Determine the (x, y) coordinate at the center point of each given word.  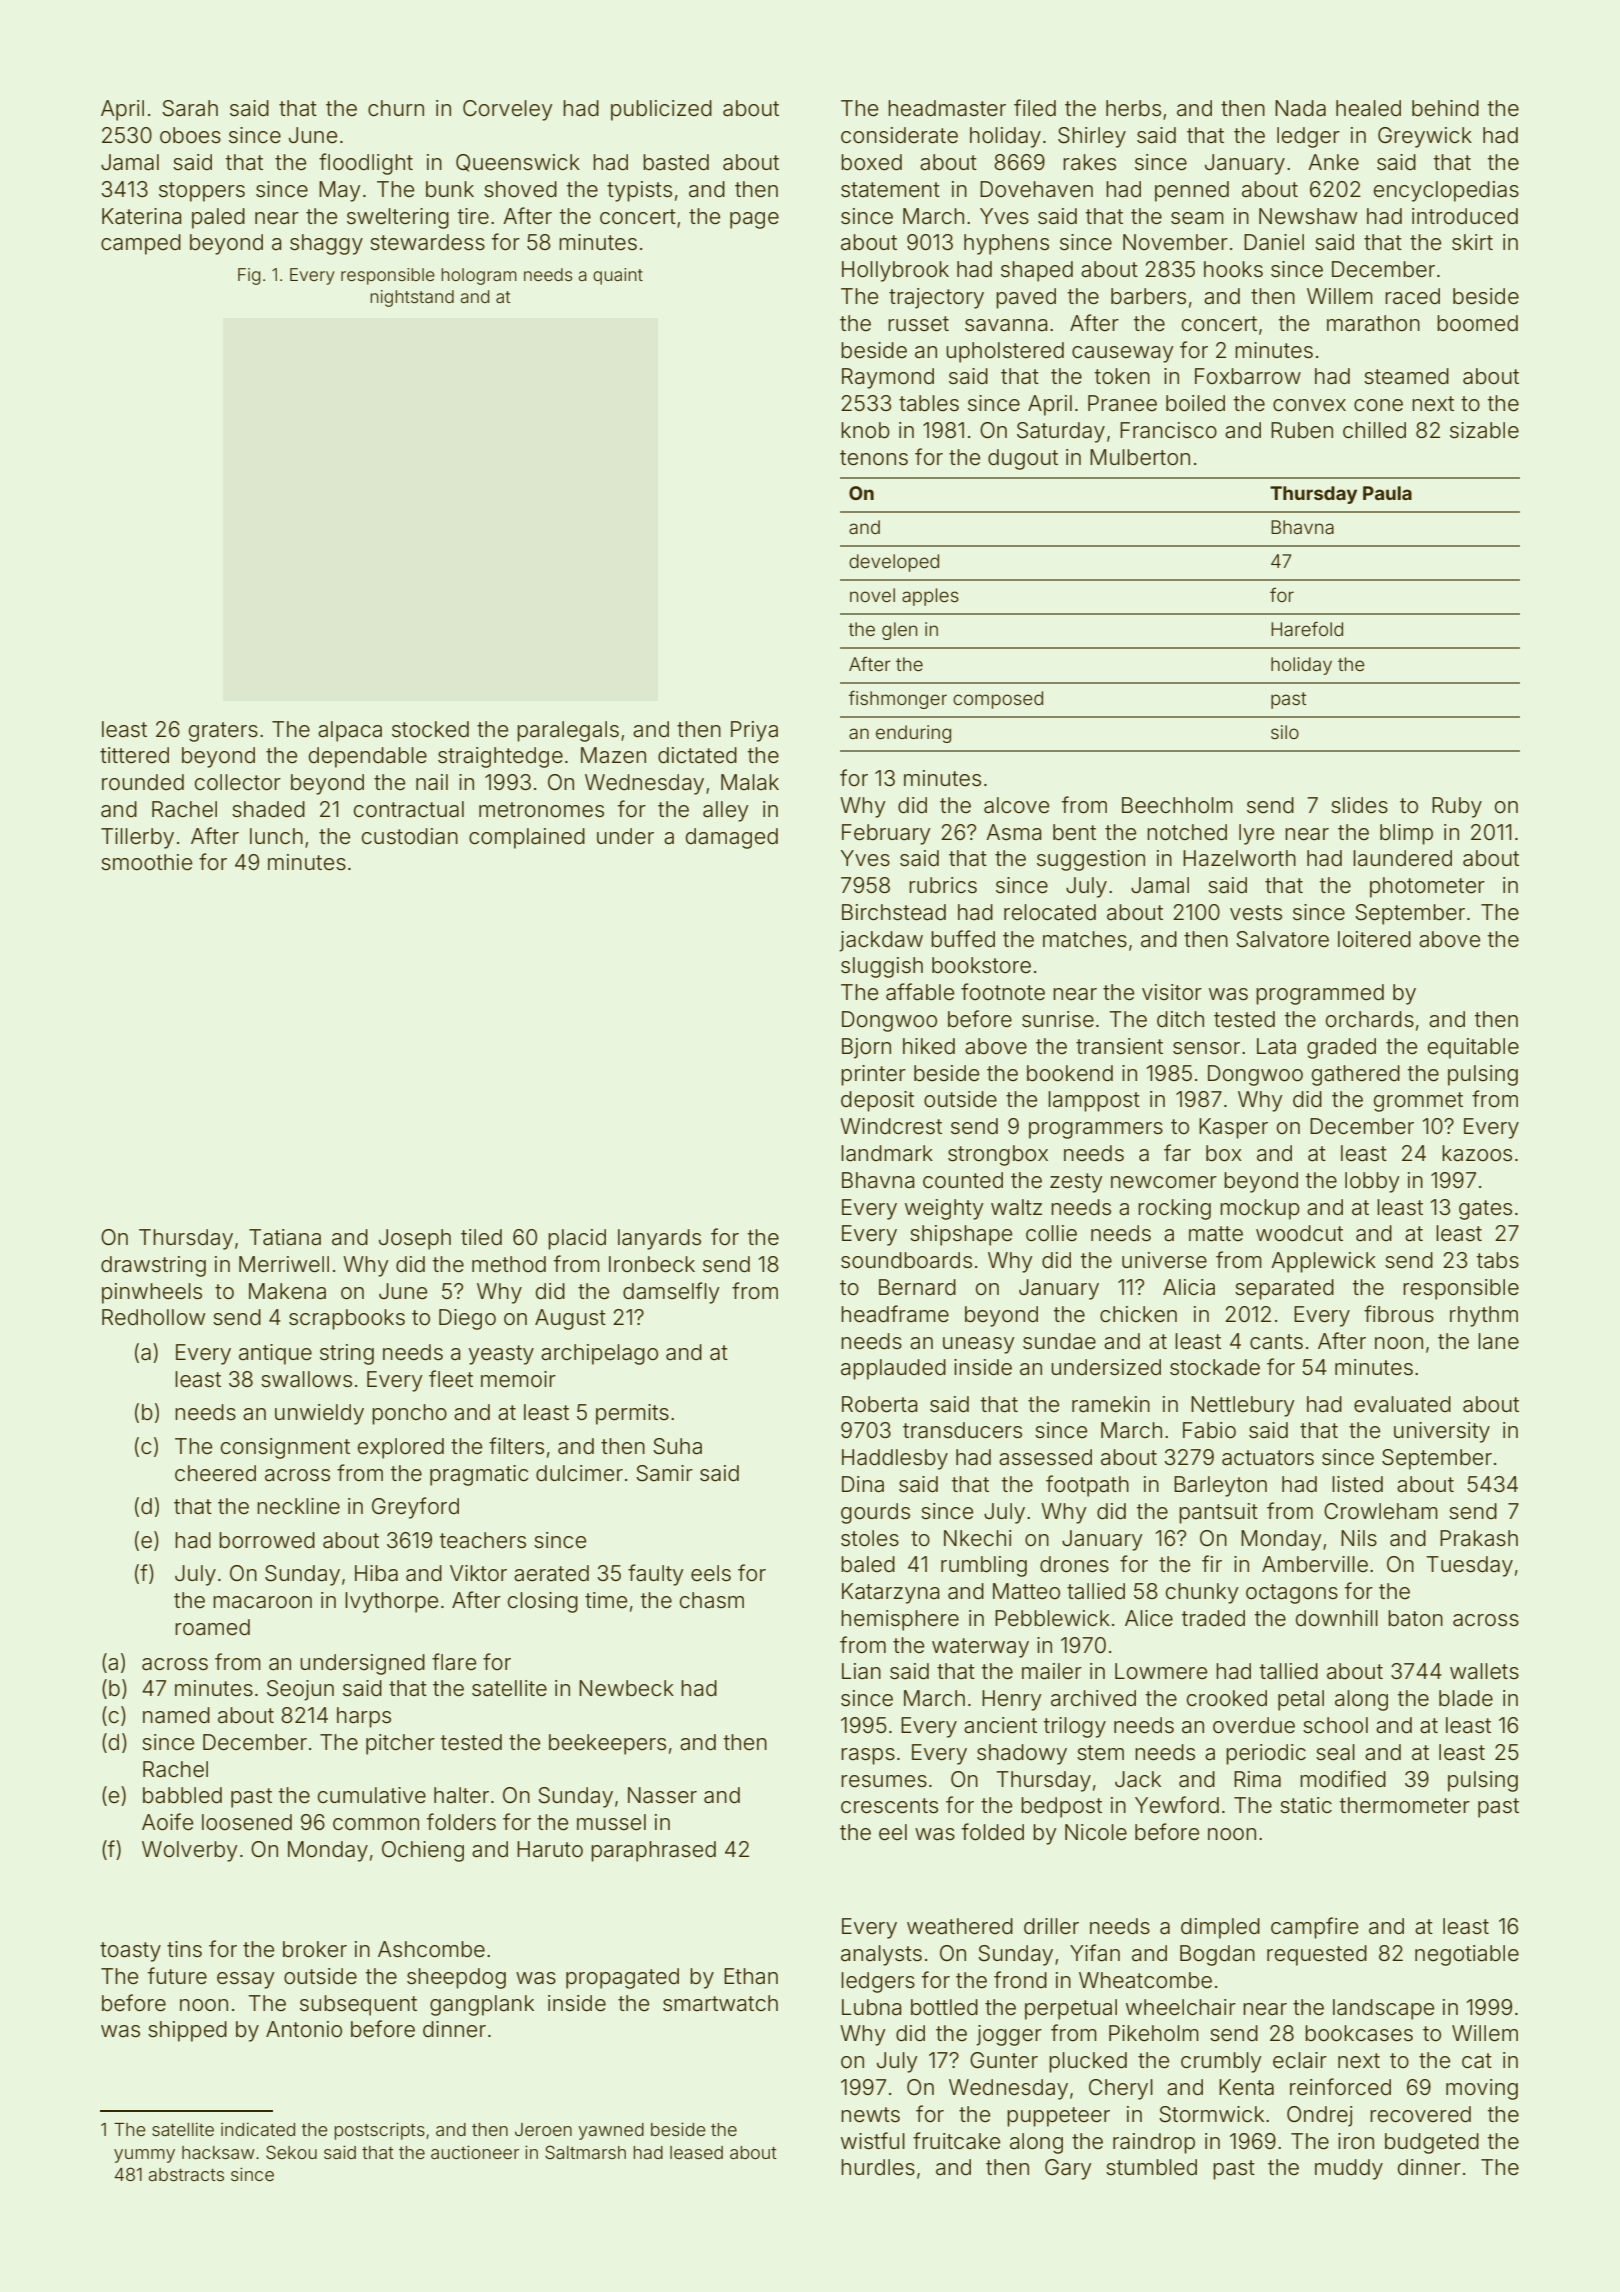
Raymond (888, 378)
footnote (1003, 991)
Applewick (1323, 1262)
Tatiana (285, 1237)
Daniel (1274, 242)
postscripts (379, 2131)
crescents (889, 1806)
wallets (1484, 1671)
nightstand (412, 298)
